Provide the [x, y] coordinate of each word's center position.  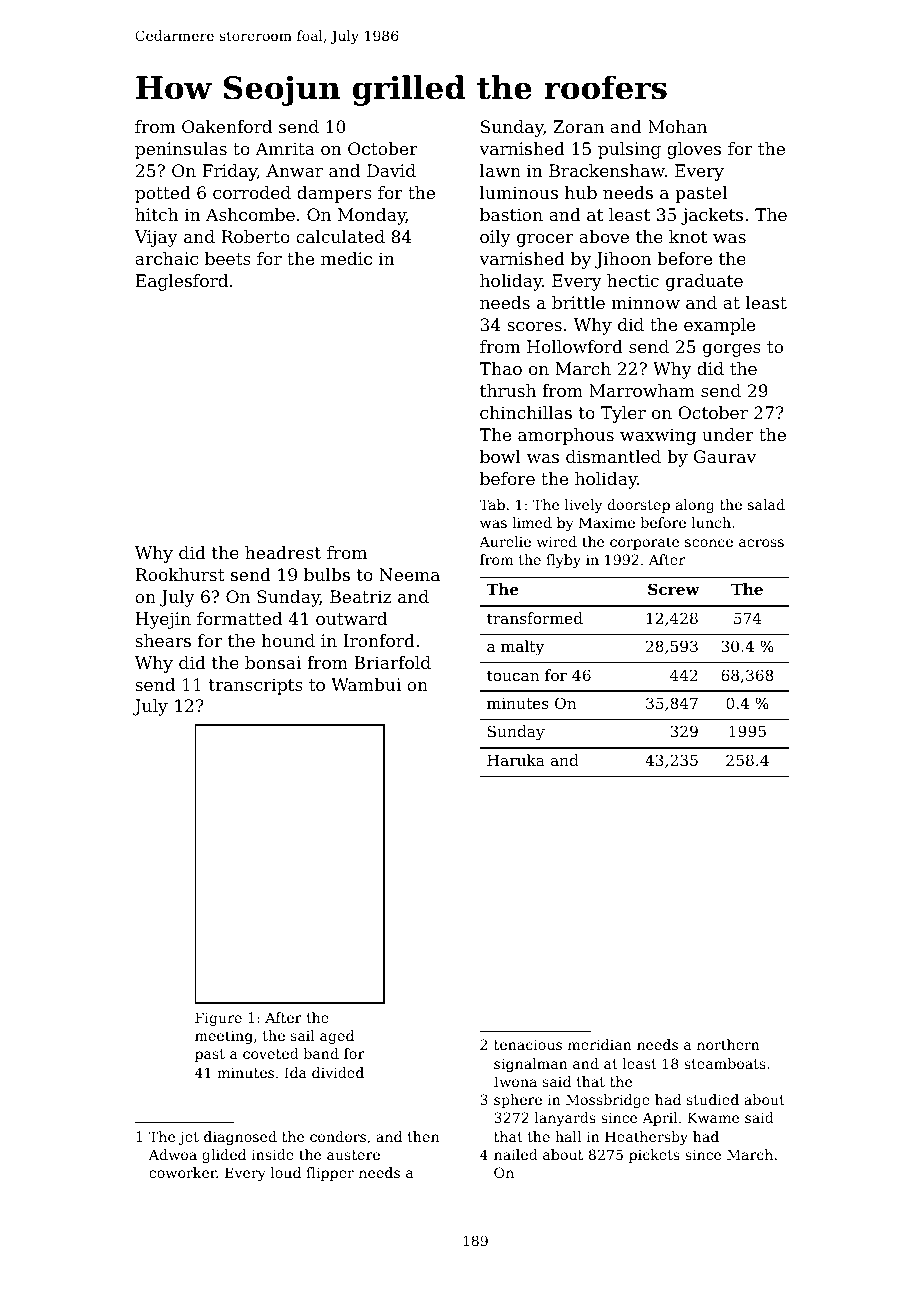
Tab [492, 504]
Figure [218, 1019]
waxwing [658, 436]
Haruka [516, 760]
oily [495, 238]
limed [532, 522]
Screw [674, 589]
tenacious [528, 1044]
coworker [183, 1172]
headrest [283, 552]
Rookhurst [180, 574]
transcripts [256, 686]
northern [728, 1044]
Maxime [607, 522]
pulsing [629, 150]
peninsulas [181, 150]
